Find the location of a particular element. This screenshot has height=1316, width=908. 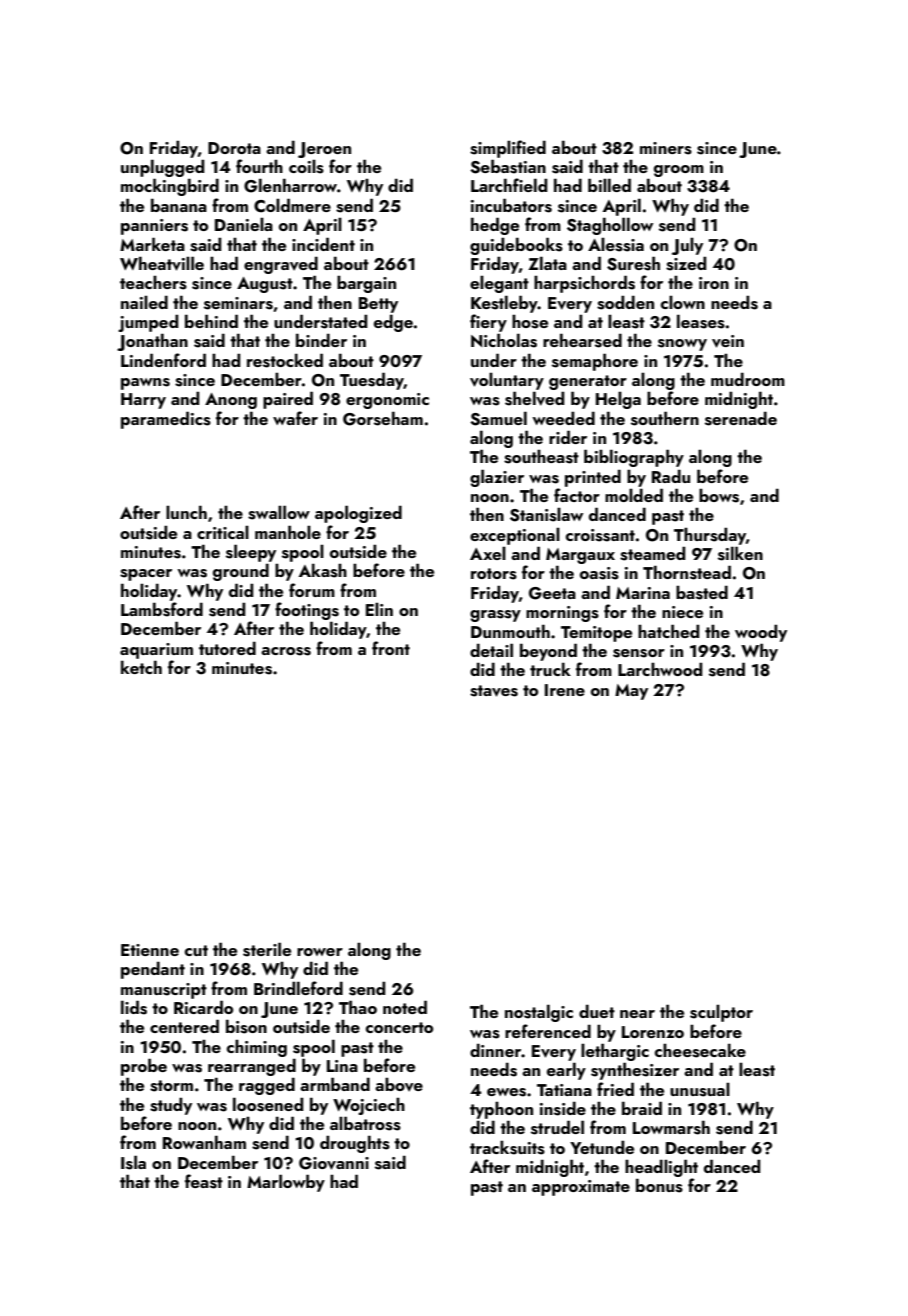

steamed is located at coordinates (653, 553).
